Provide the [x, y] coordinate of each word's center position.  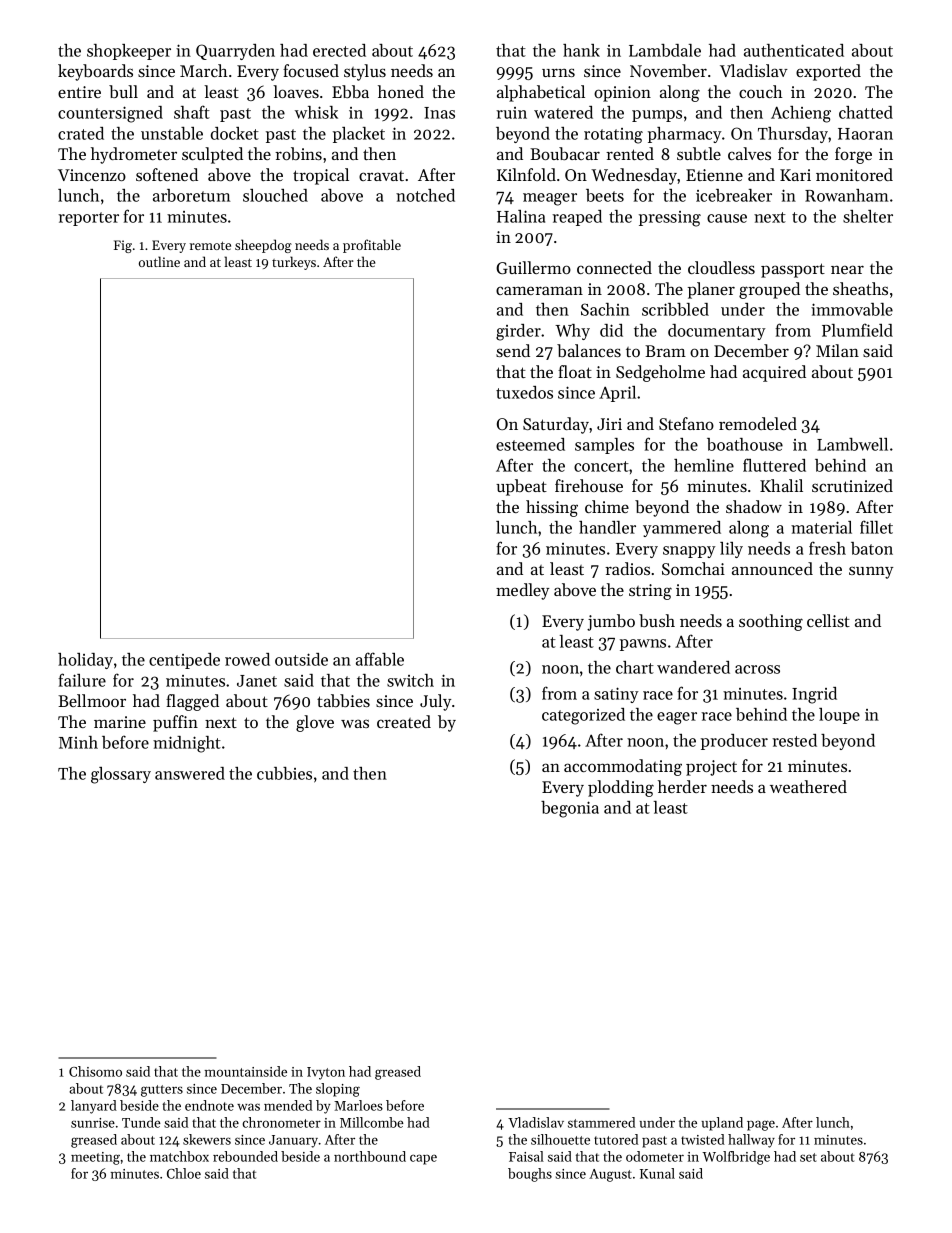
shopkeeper [129, 52]
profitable [372, 246]
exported [828, 72]
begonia [570, 809]
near [847, 269]
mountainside [245, 1071]
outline [159, 261]
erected [339, 50]
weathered [808, 786]
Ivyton [326, 1073]
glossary [121, 775]
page [761, 1125]
